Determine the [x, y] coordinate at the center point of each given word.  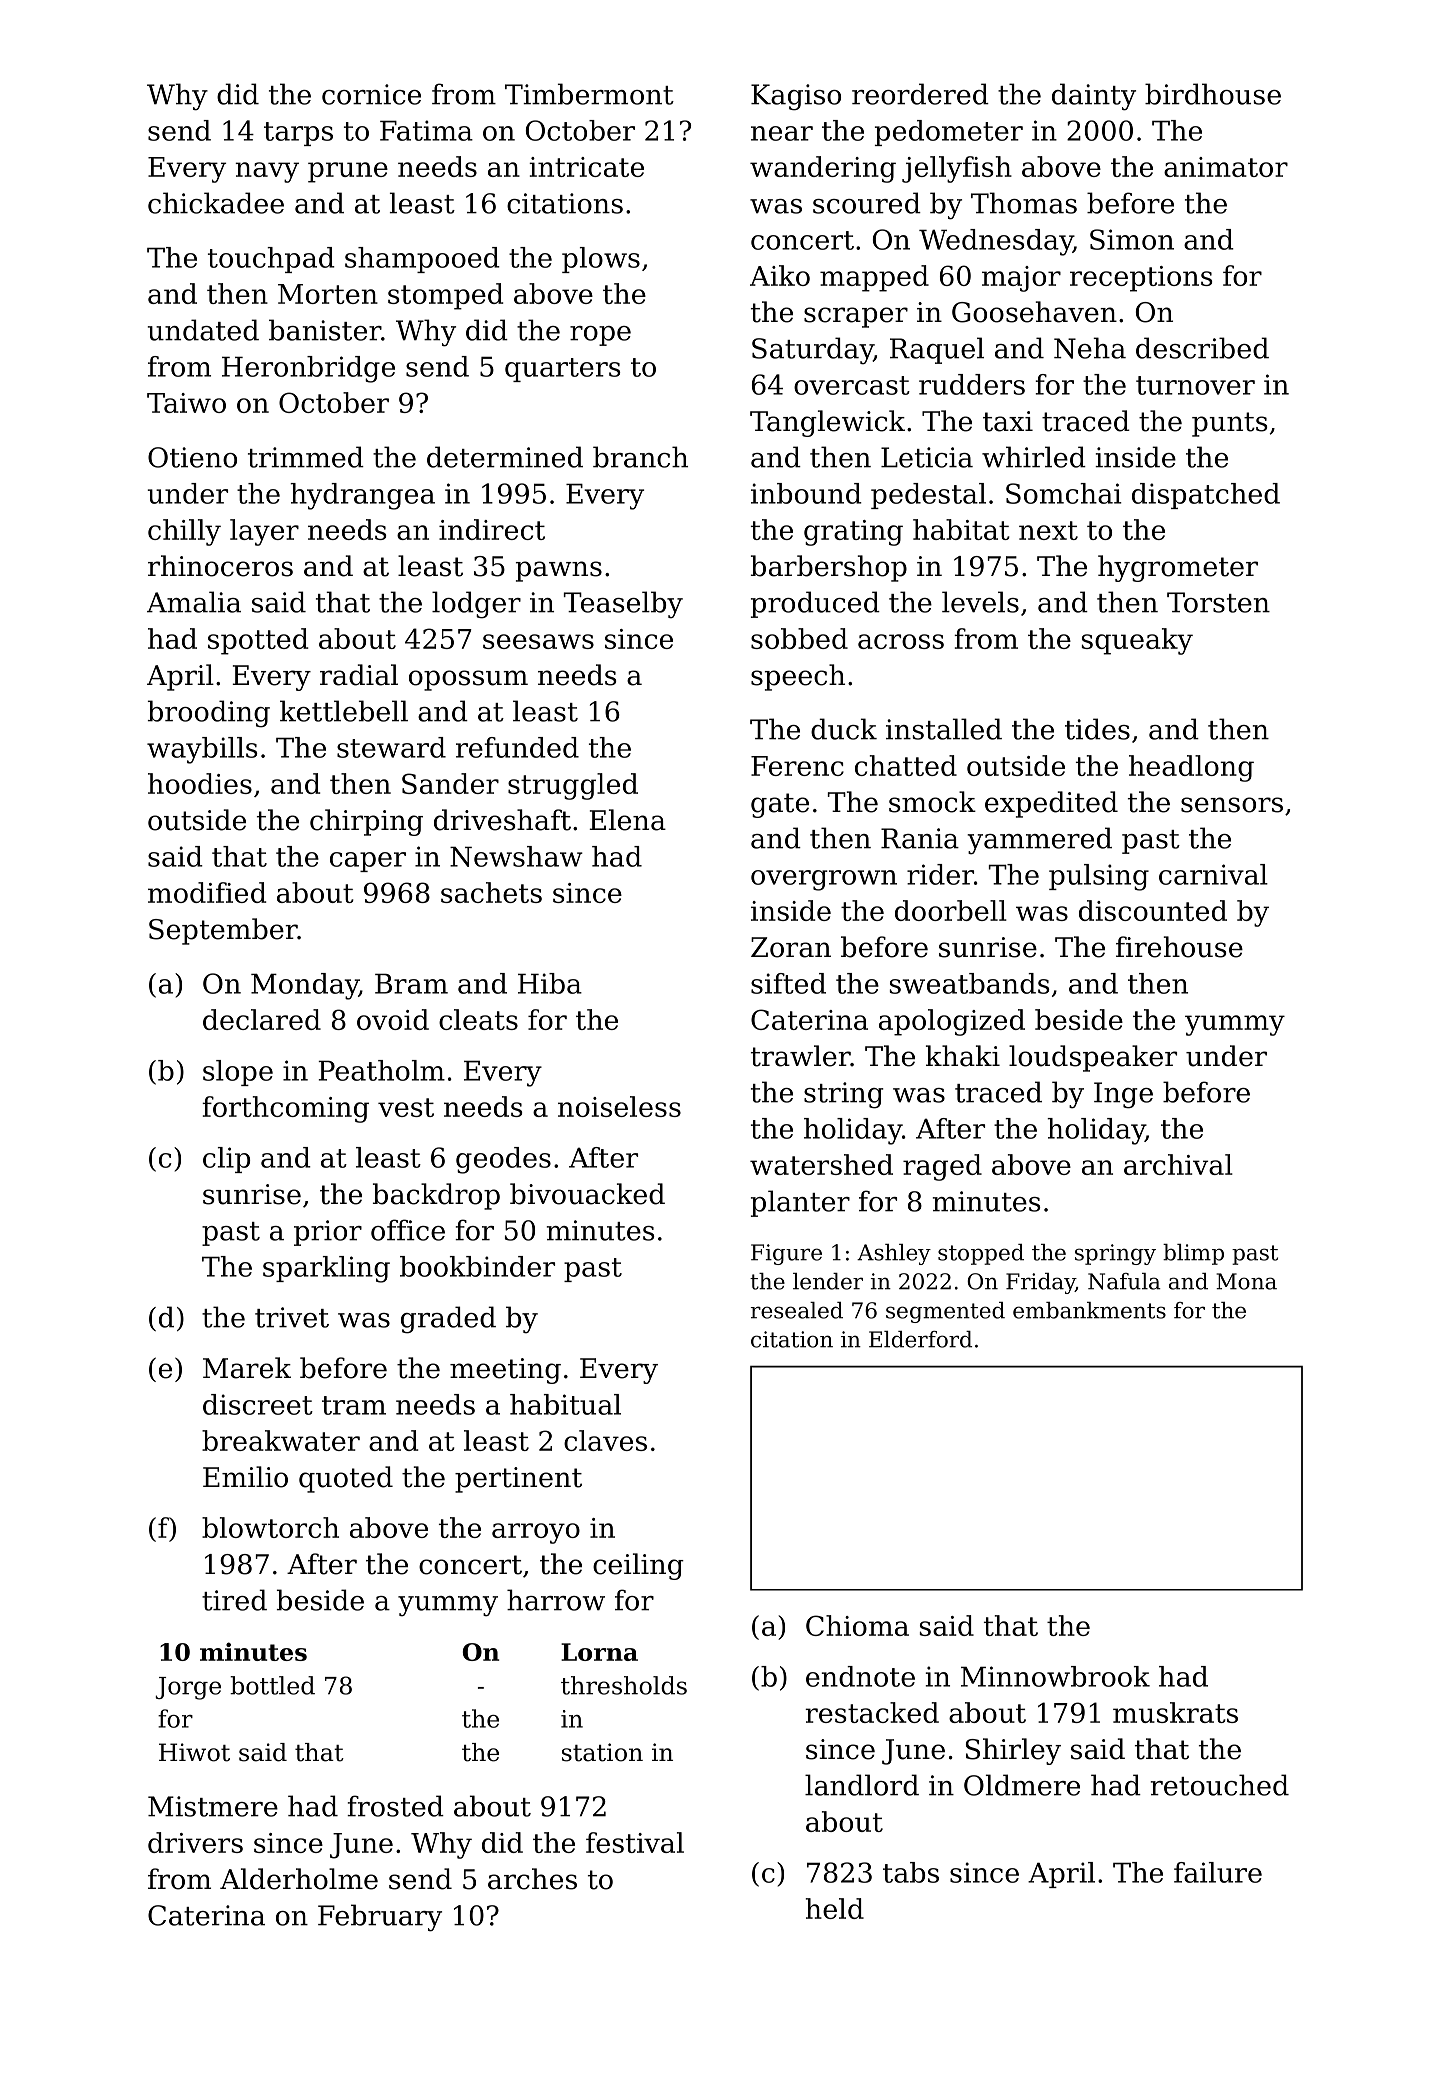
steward [391, 747]
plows [601, 260]
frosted [395, 1806]
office [408, 1230]
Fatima [426, 130]
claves [605, 1440]
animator [1226, 167]
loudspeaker [1093, 1058]
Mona [1246, 1281]
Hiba [550, 983]
